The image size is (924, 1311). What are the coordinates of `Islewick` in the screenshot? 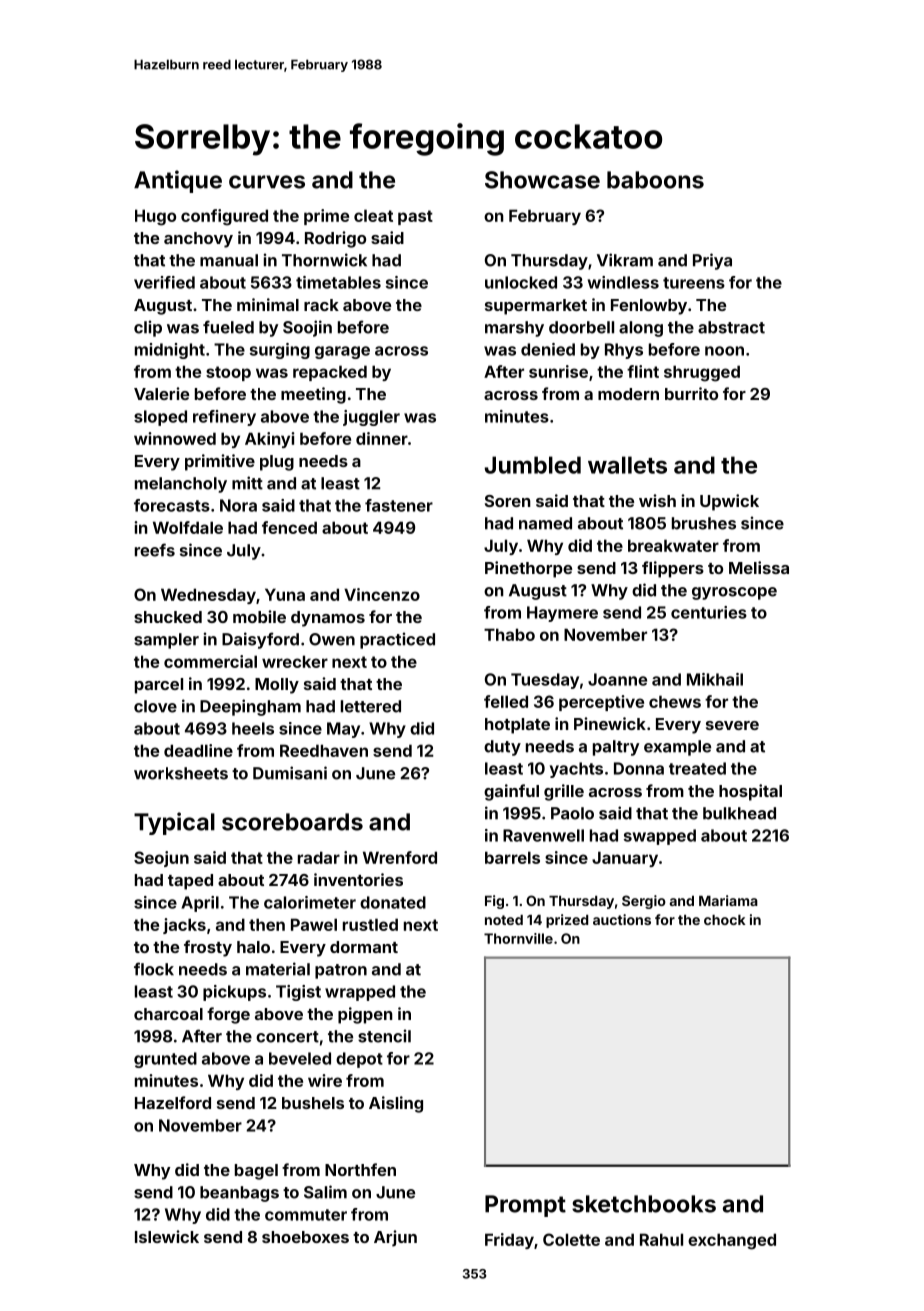 It's located at (167, 1236).
